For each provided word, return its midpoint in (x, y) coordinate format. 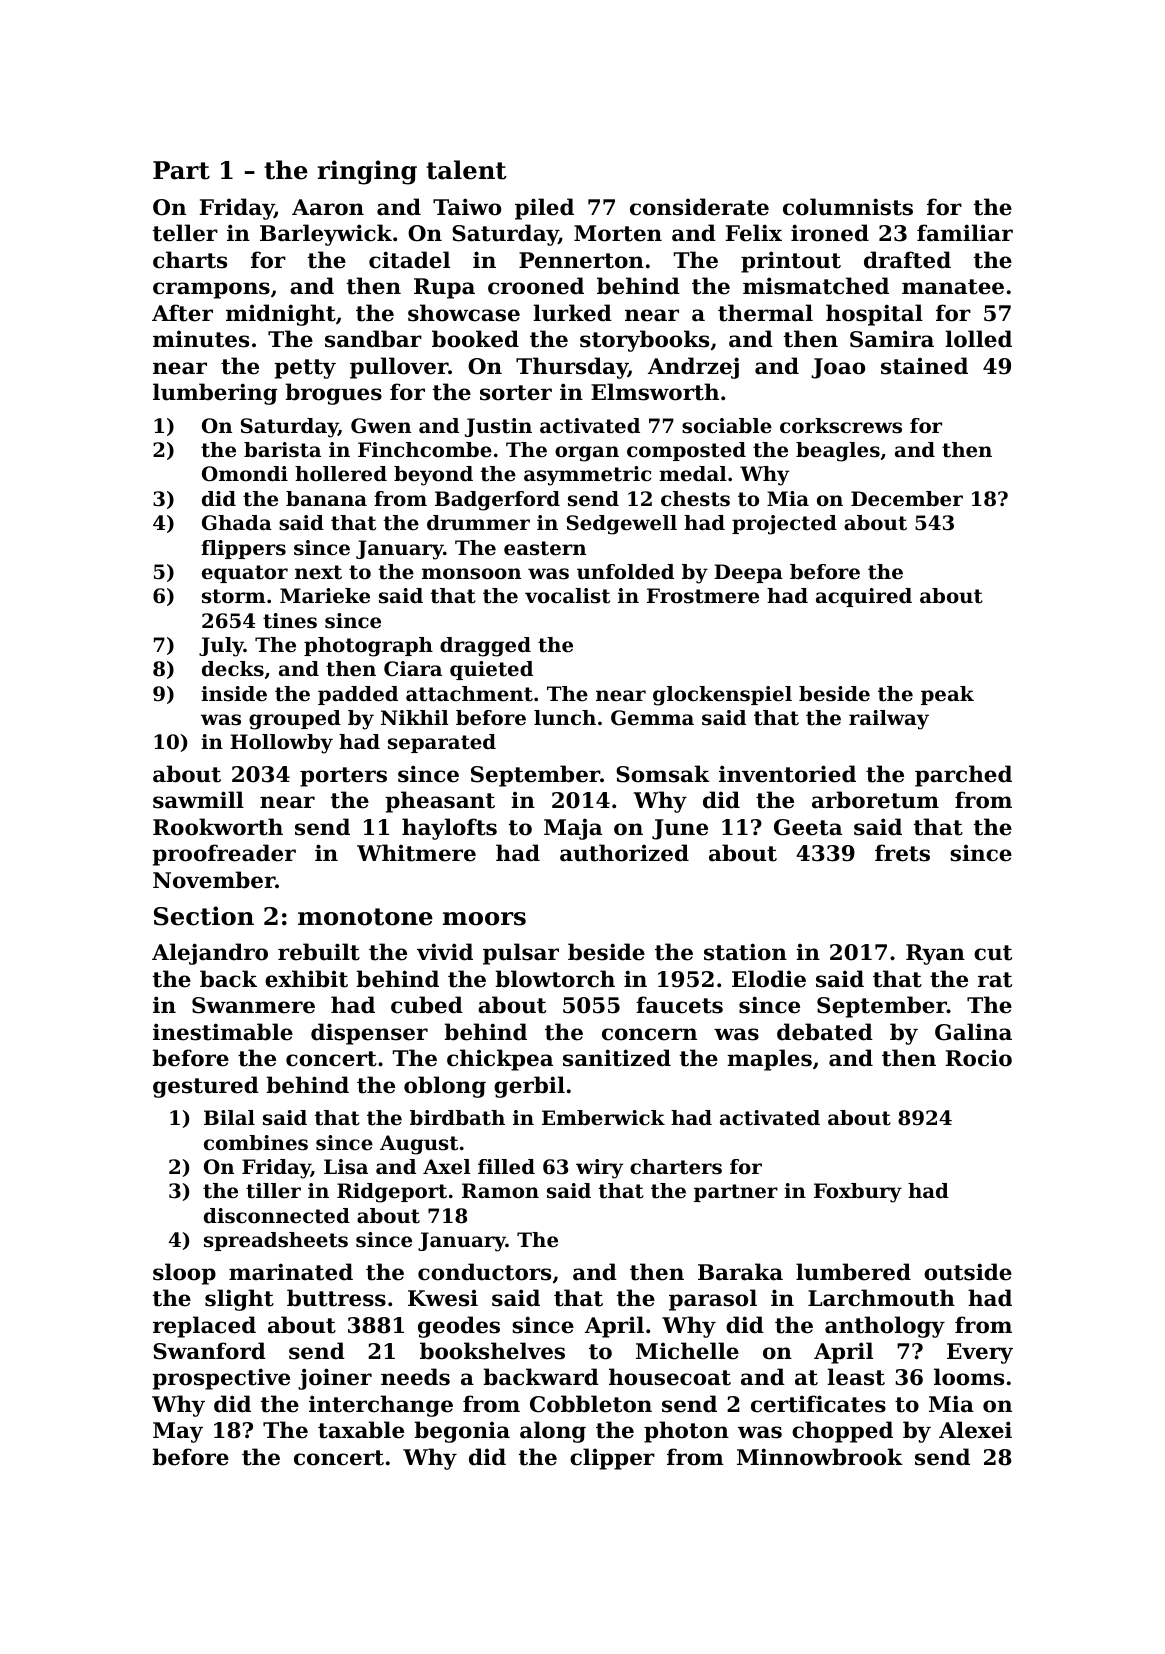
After (182, 313)
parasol (713, 1300)
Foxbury (858, 1193)
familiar (965, 233)
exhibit (306, 979)
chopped (842, 1432)
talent (466, 170)
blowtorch (555, 979)
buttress (336, 1298)
